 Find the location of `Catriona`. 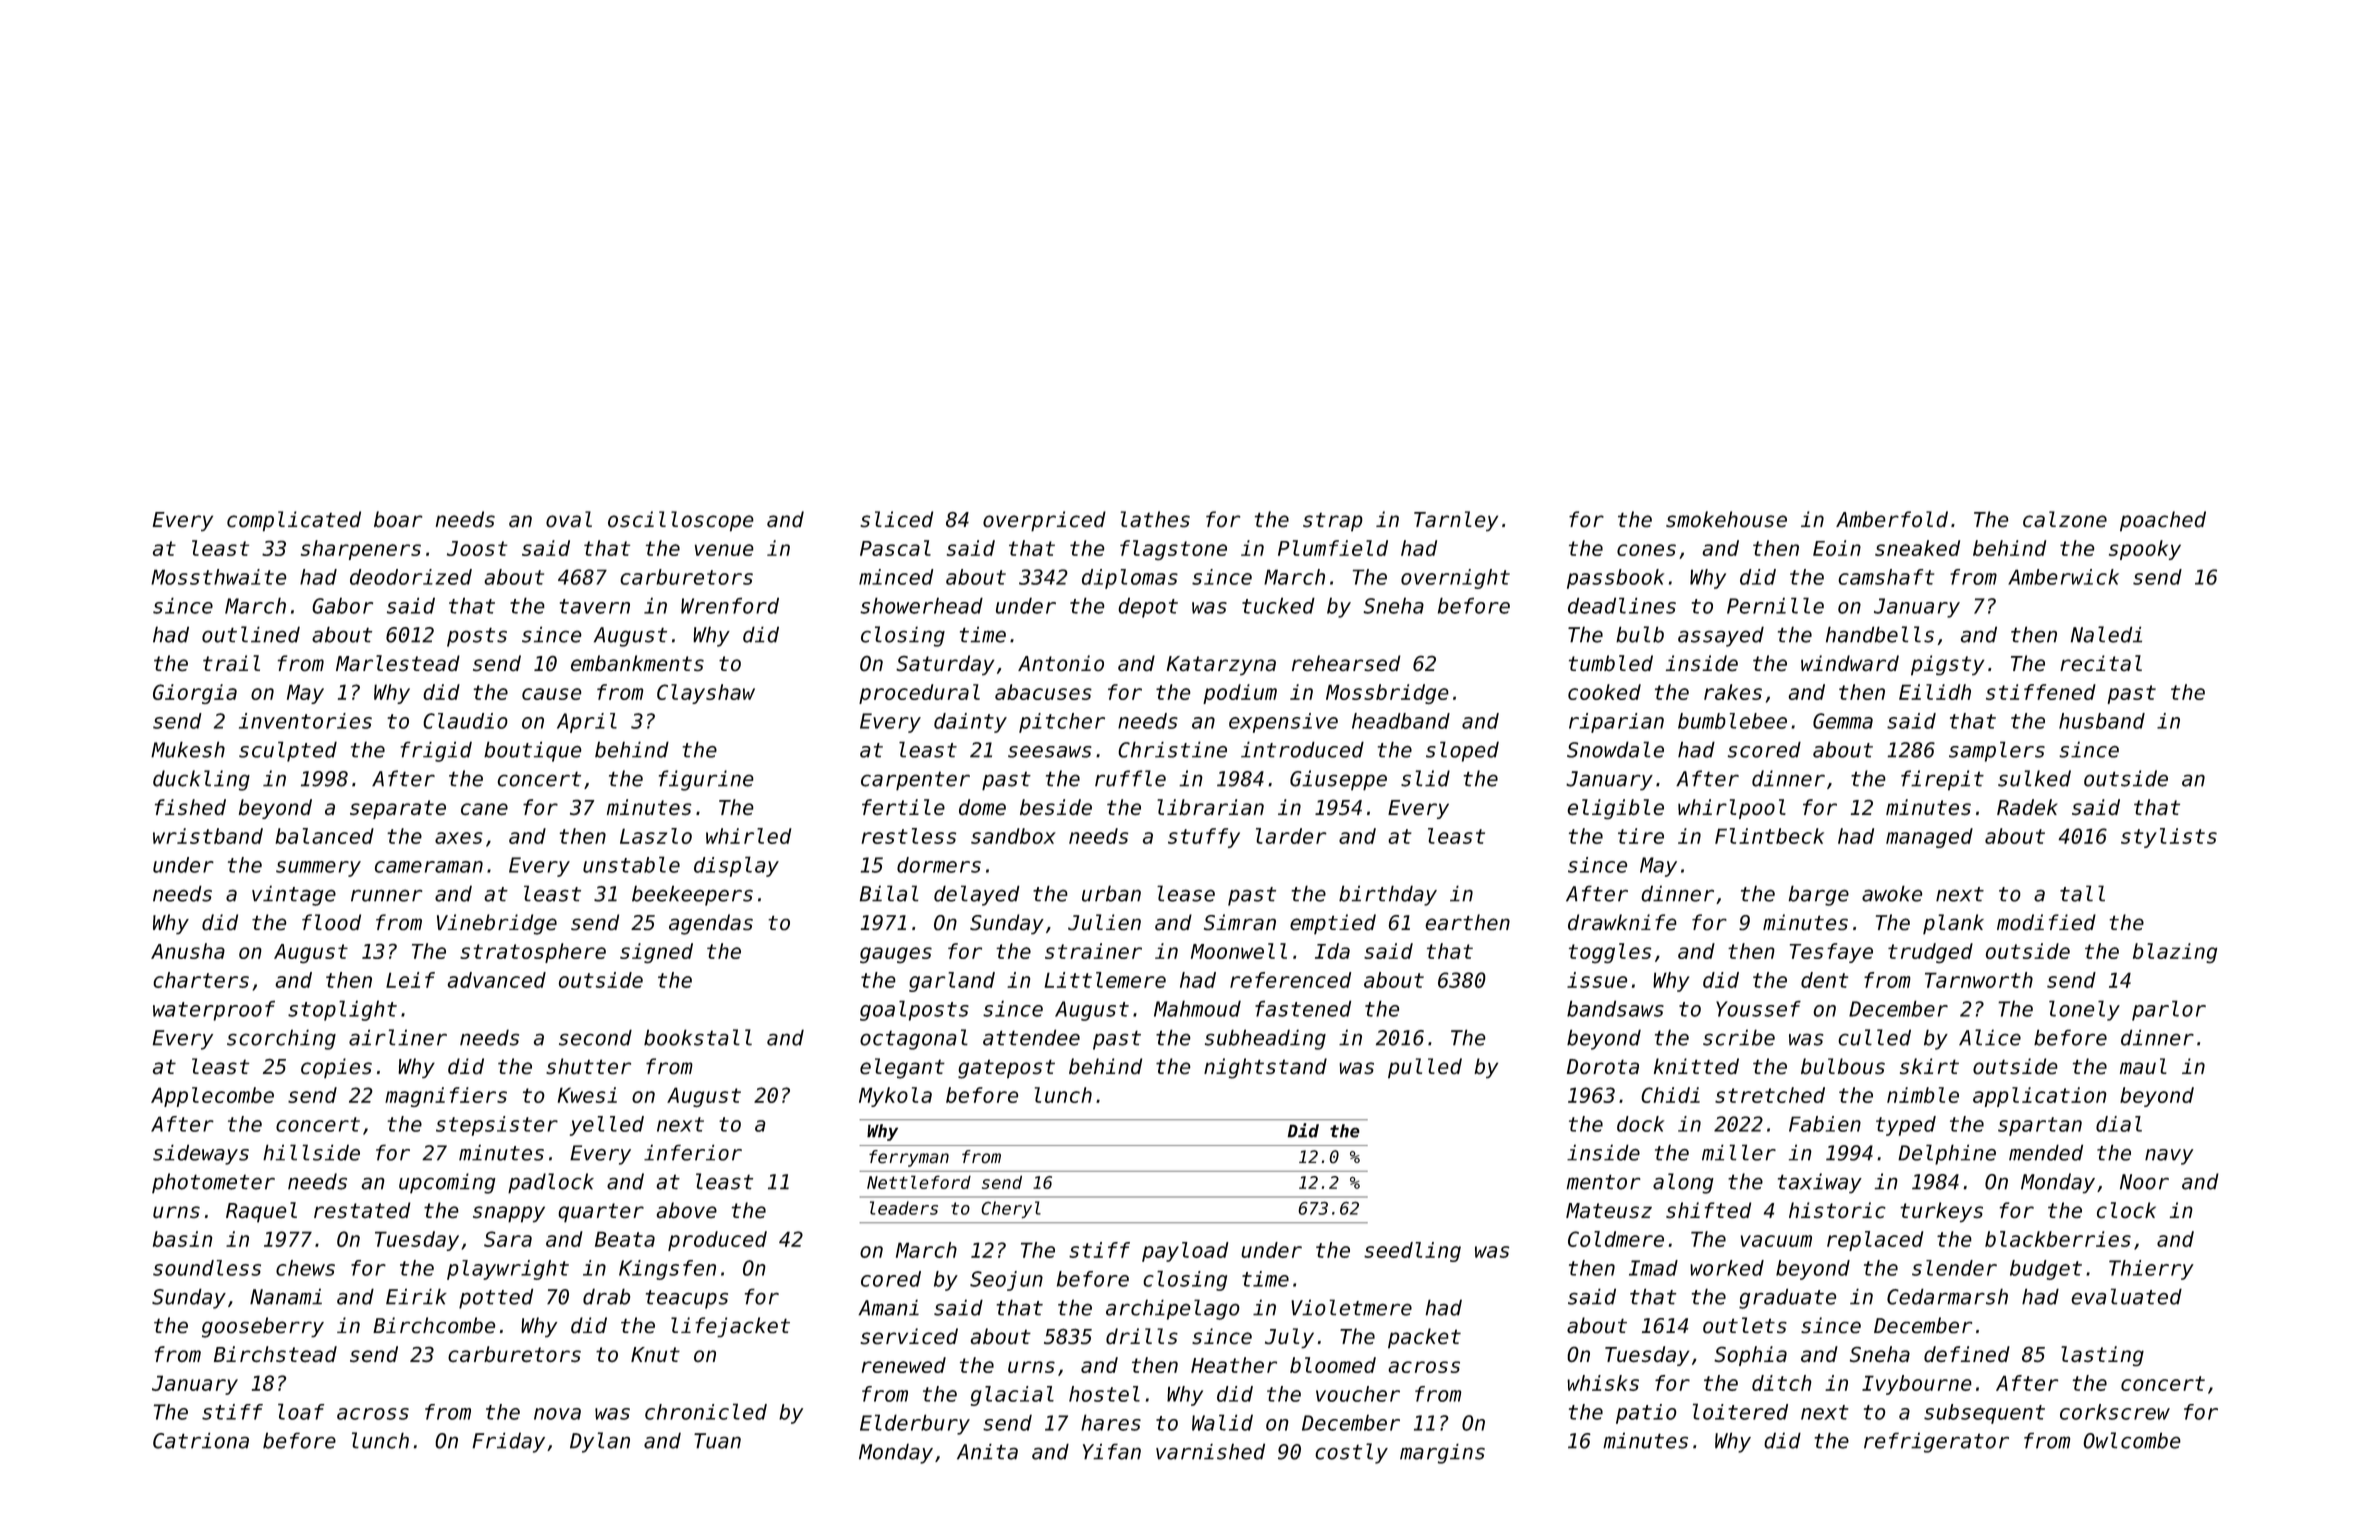

Catriona is located at coordinates (201, 1440).
